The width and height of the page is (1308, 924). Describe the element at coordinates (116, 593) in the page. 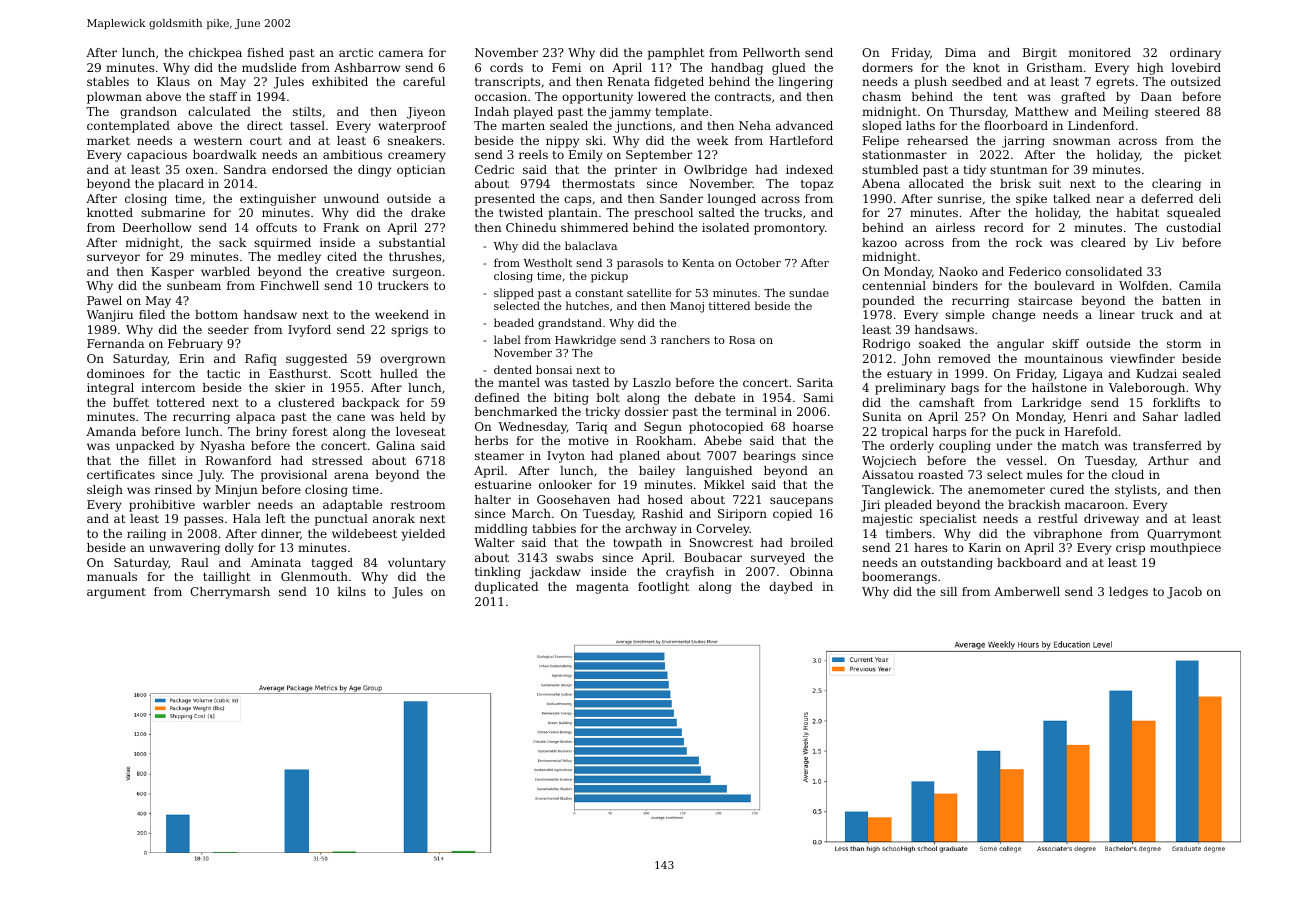

I see `argument` at that location.
